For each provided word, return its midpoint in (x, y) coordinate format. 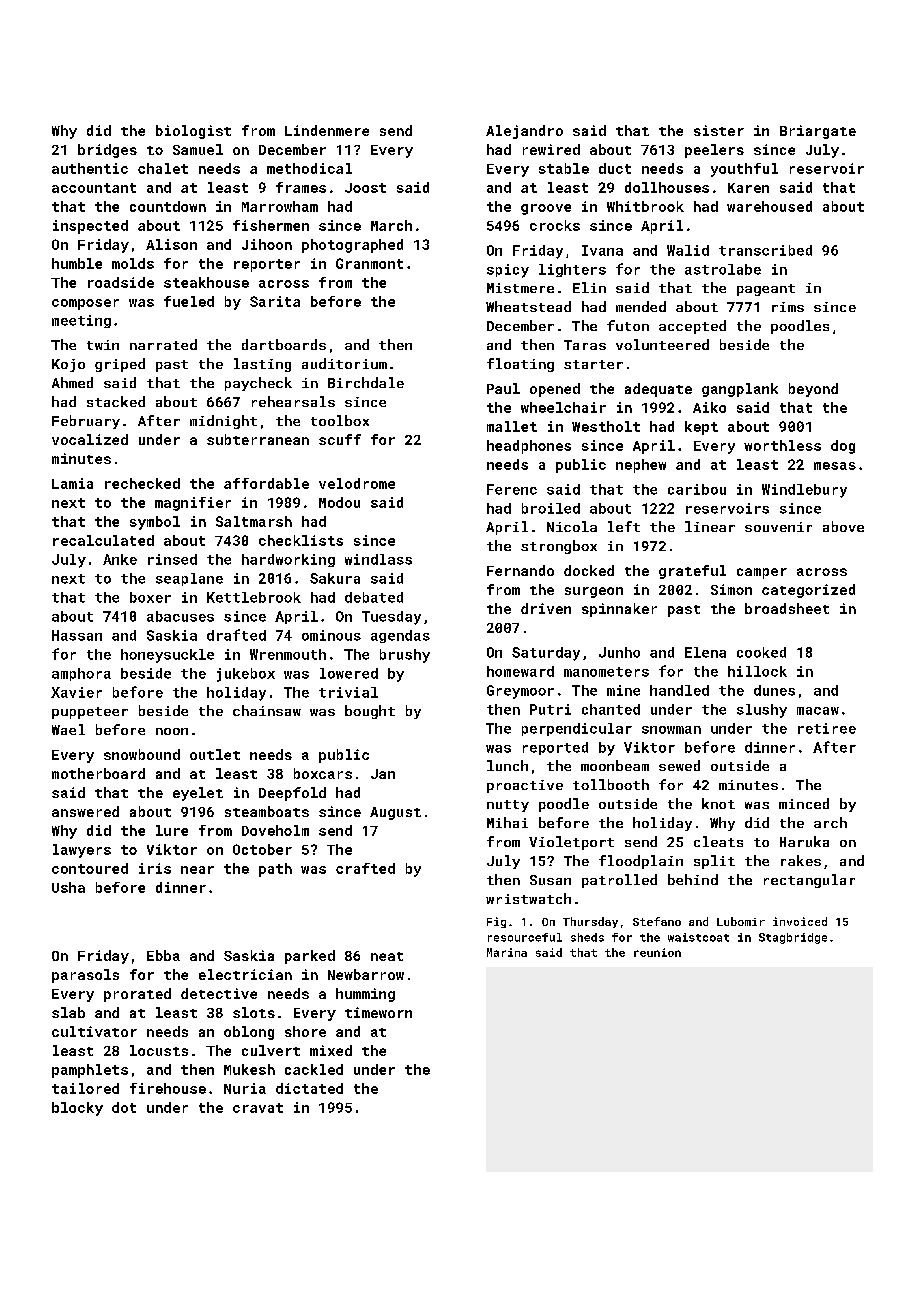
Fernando (520, 570)
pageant (766, 290)
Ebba (163, 955)
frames (301, 187)
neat (387, 956)
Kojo (68, 365)
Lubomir (741, 921)
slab (68, 1012)
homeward (520, 671)
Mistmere (520, 288)
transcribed (765, 250)
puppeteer (90, 713)
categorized (808, 591)
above (843, 526)
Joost (365, 188)
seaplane (189, 579)
